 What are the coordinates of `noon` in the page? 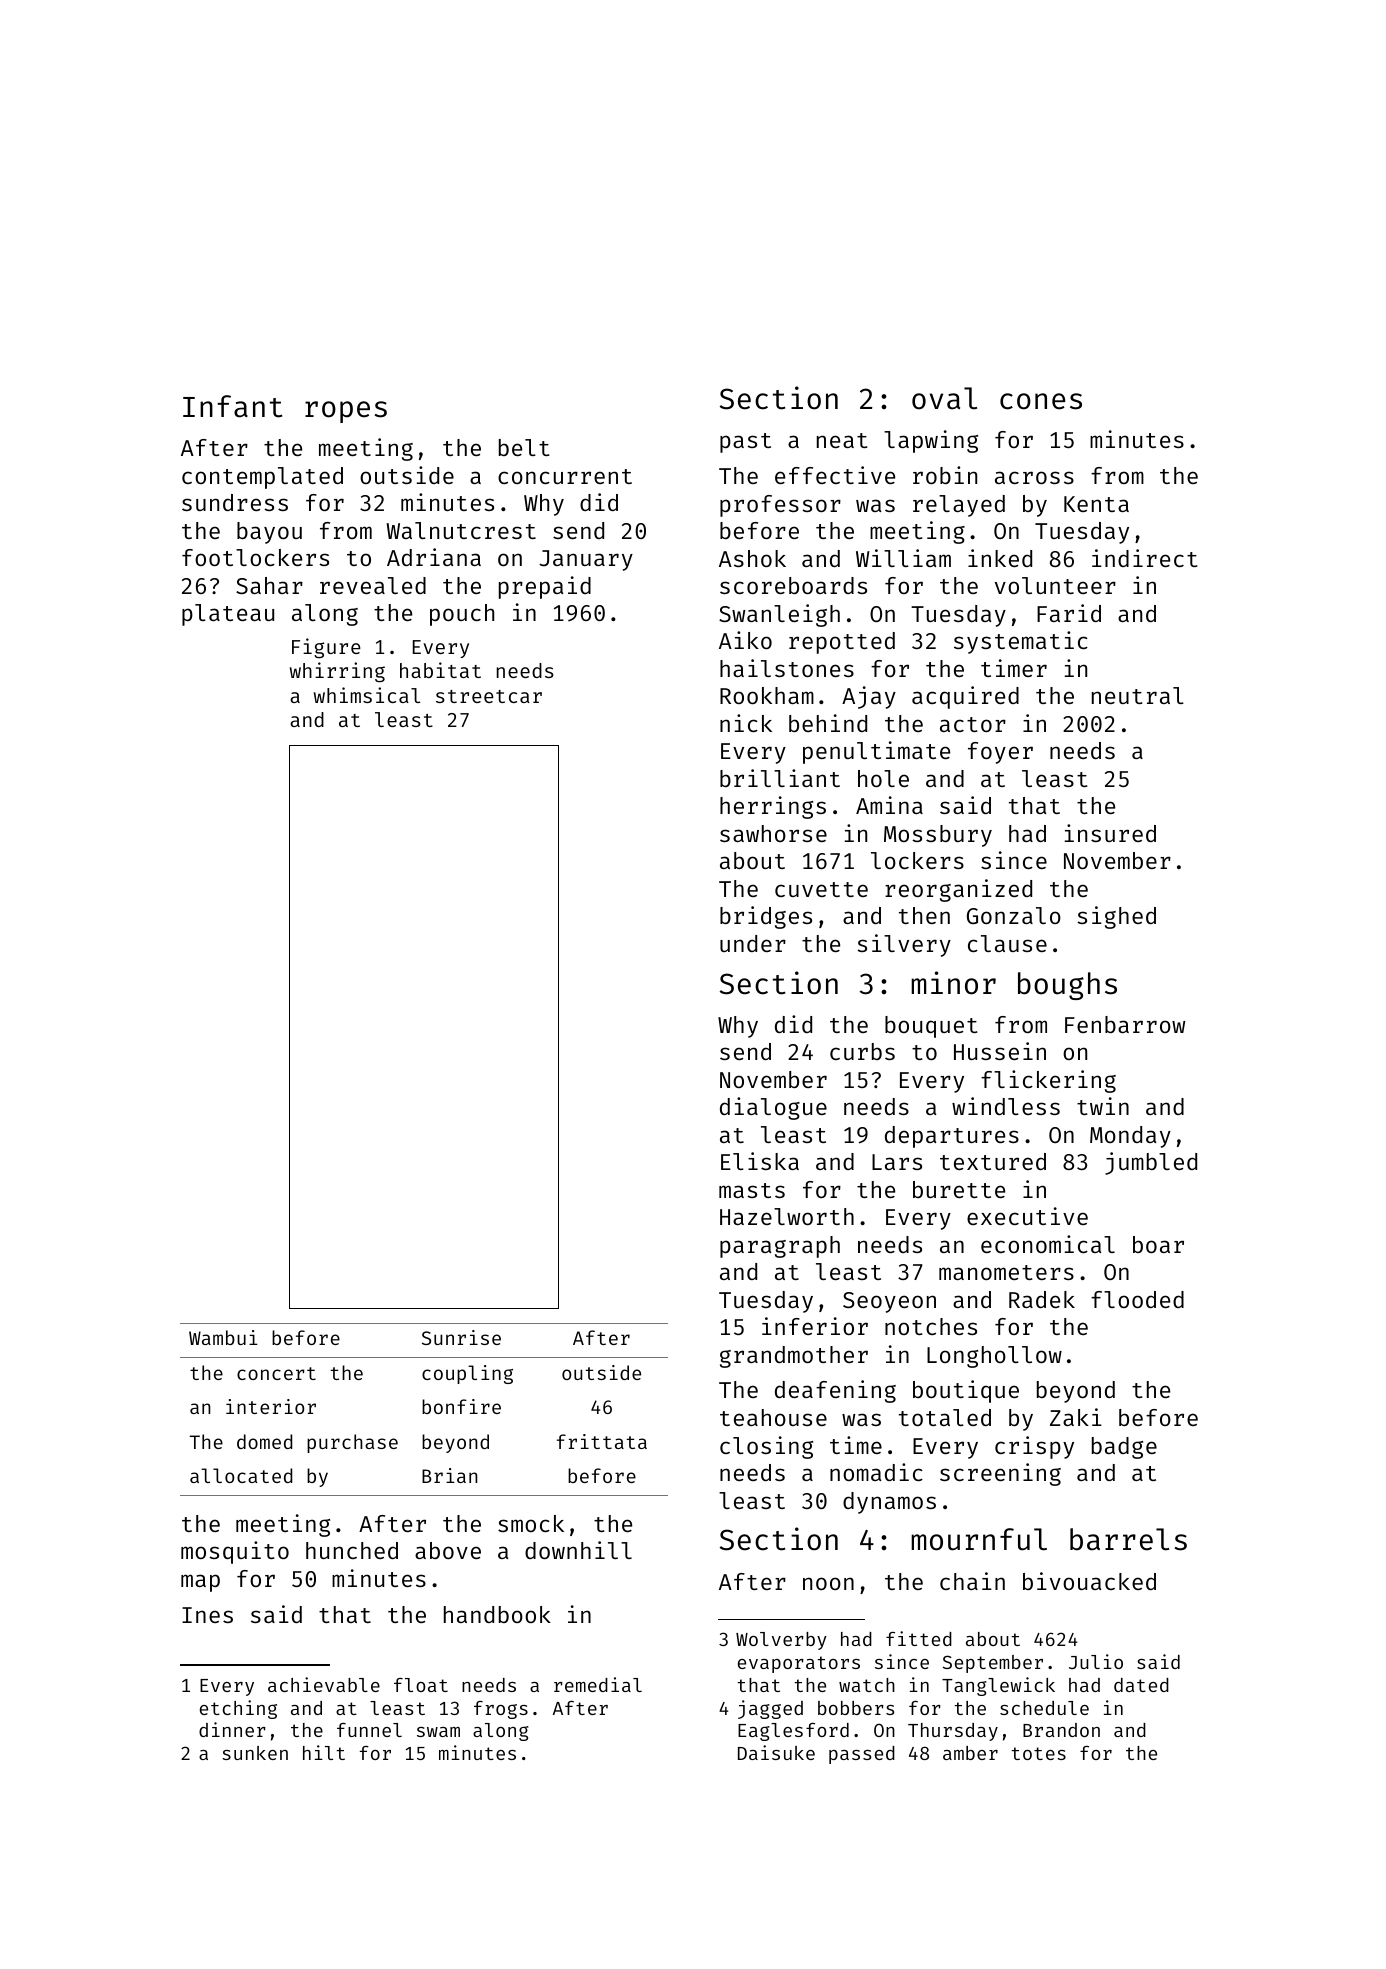 It's located at (828, 1583).
